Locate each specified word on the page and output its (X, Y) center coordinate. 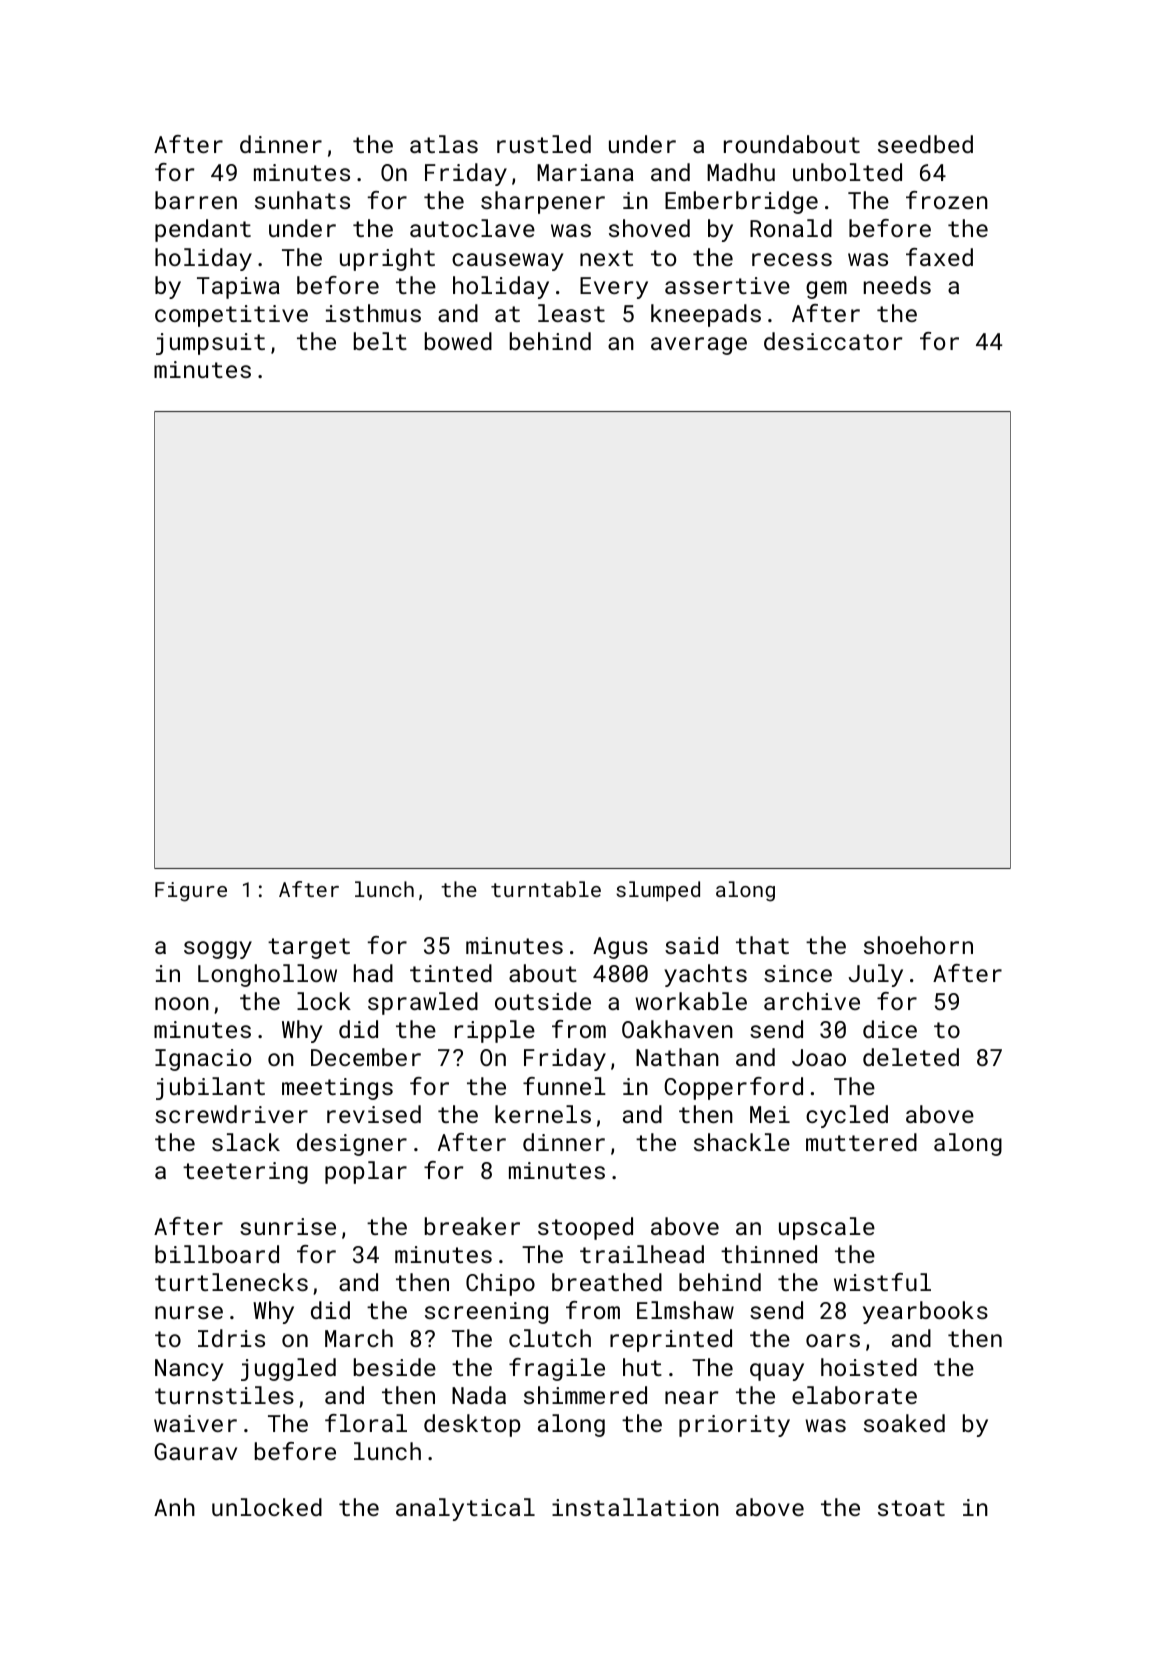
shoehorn (918, 945)
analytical (465, 1509)
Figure (191, 892)
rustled (544, 144)
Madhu (741, 172)
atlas (444, 144)
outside (543, 1001)
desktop (472, 1425)
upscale (827, 1228)
